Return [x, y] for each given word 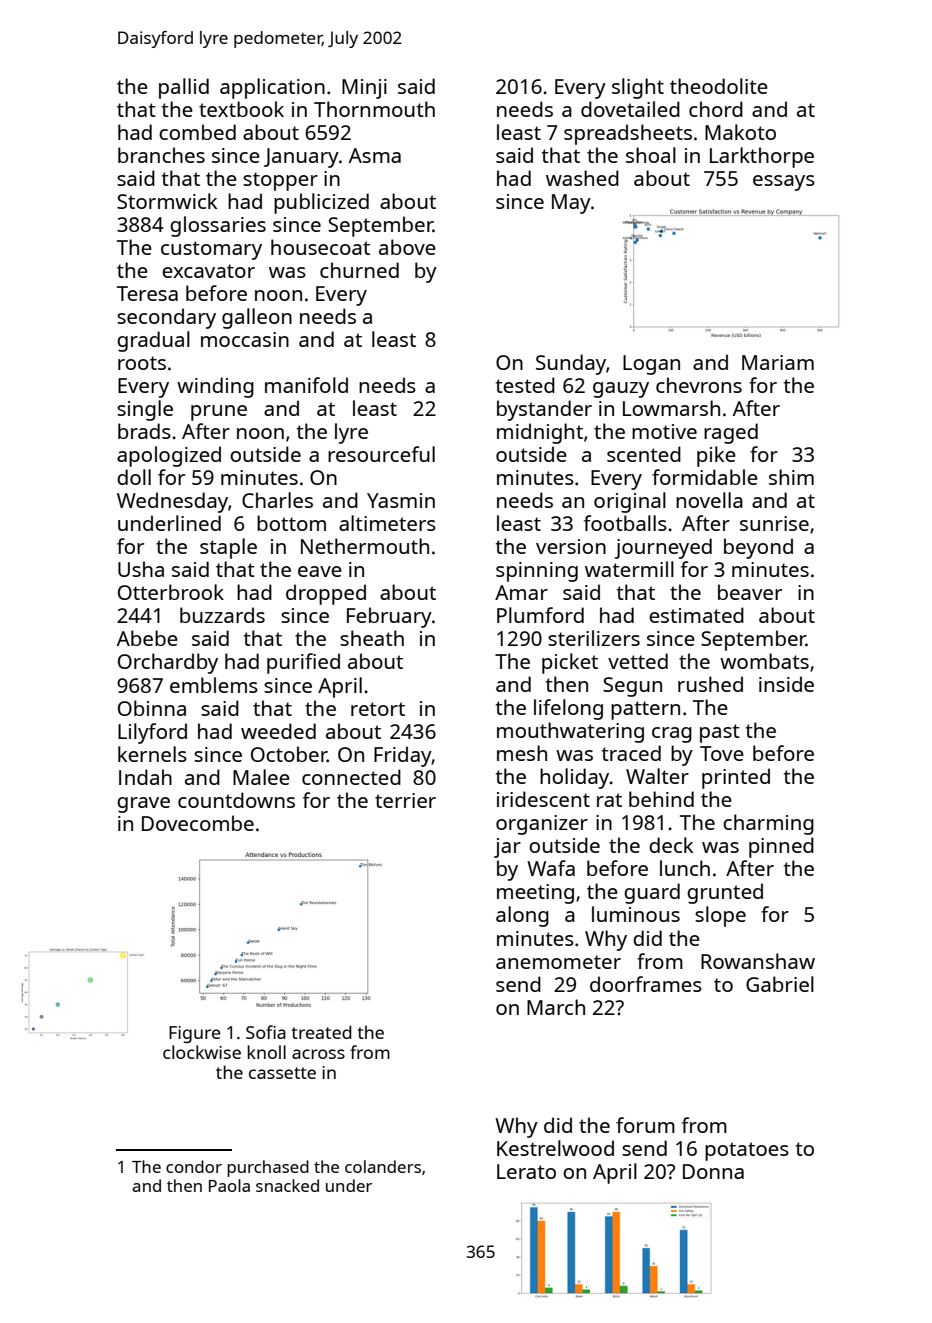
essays [784, 183]
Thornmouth [374, 109]
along [522, 916]
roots [142, 363]
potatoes [747, 1151]
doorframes [646, 984]
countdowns [236, 800]
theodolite [719, 86]
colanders [383, 1166]
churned [359, 270]
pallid [184, 88]
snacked [287, 1185]
